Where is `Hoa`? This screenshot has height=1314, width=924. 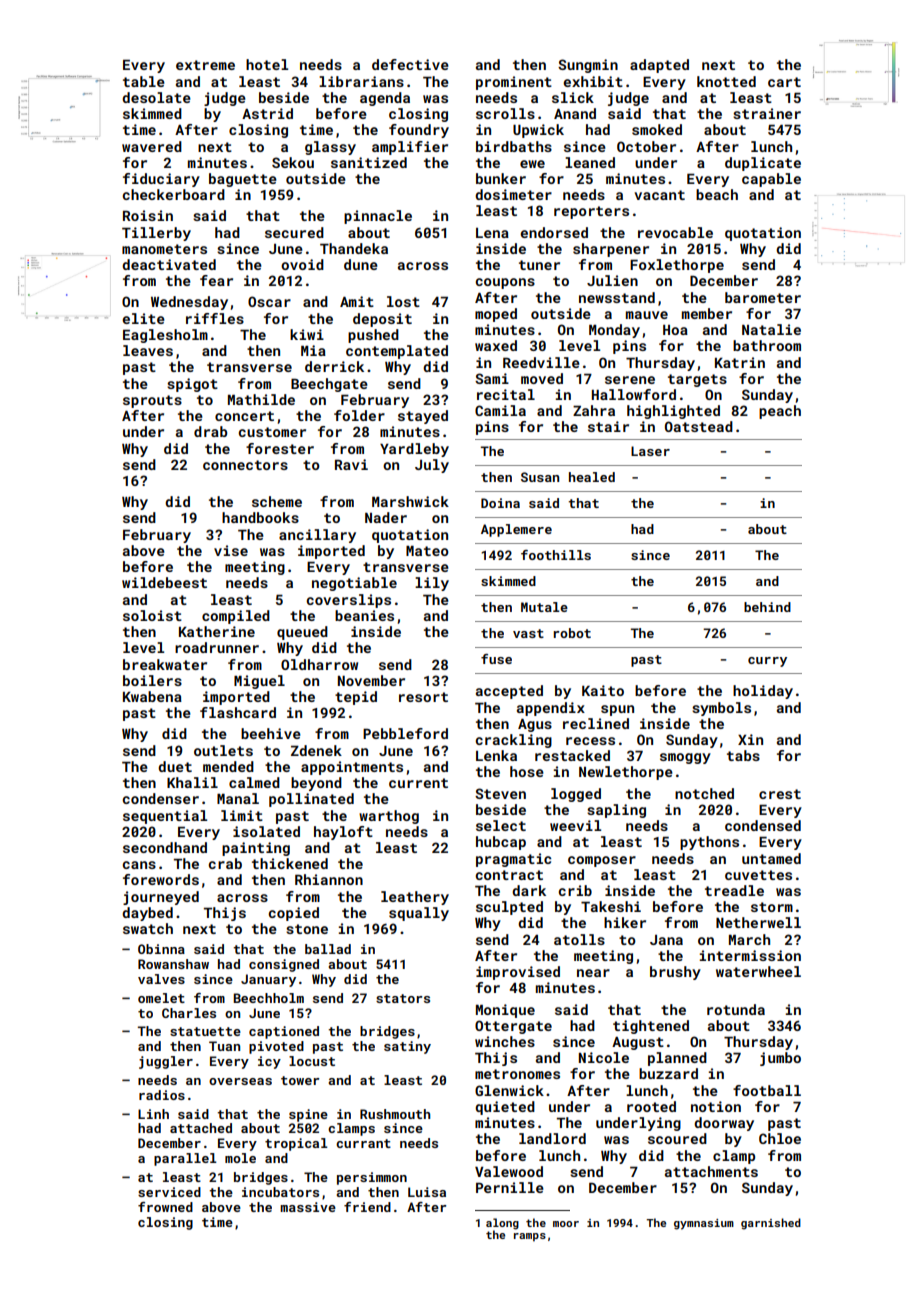
Hoa is located at coordinates (675, 330).
